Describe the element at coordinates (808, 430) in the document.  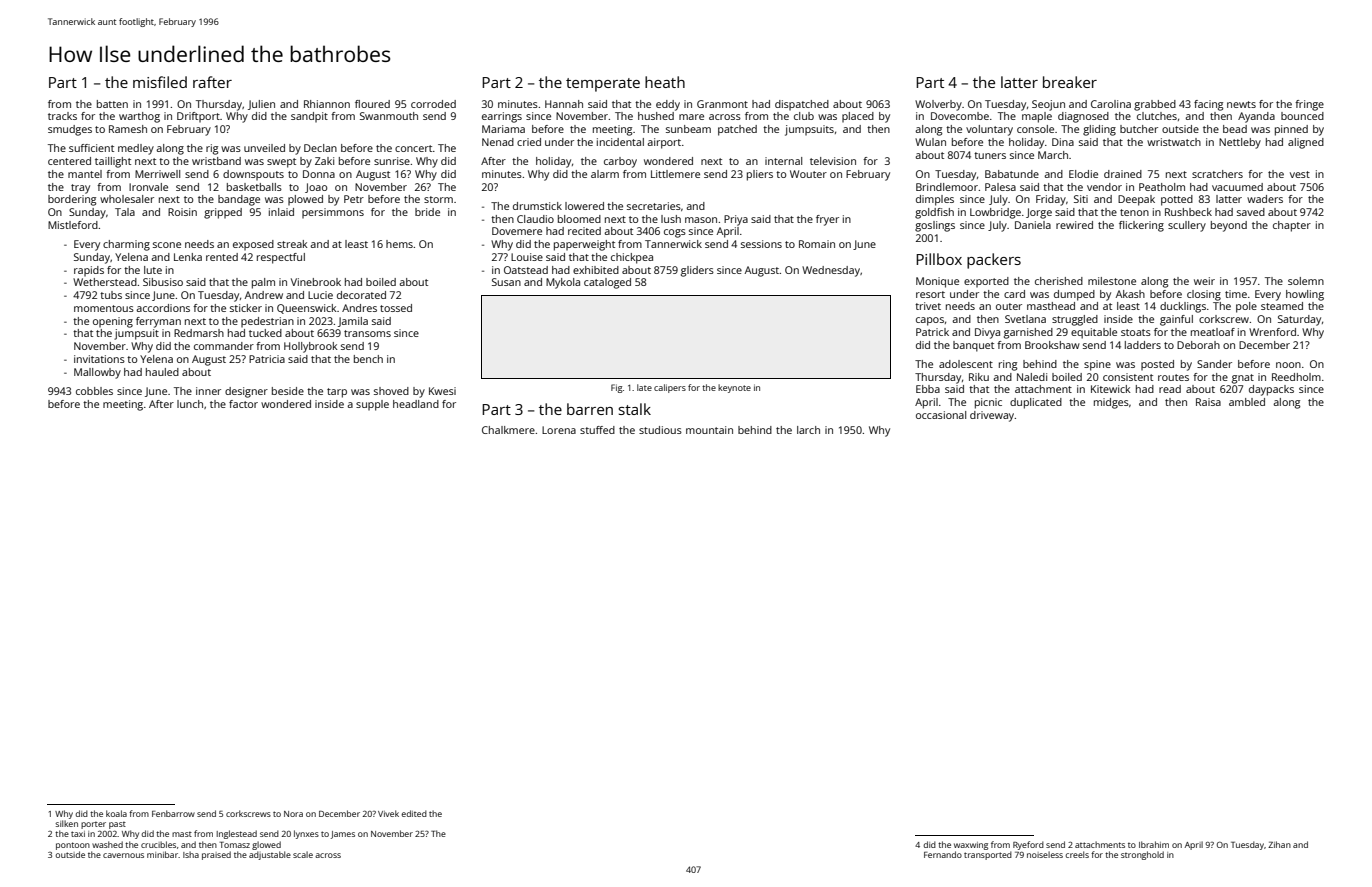
I see `larch` at that location.
